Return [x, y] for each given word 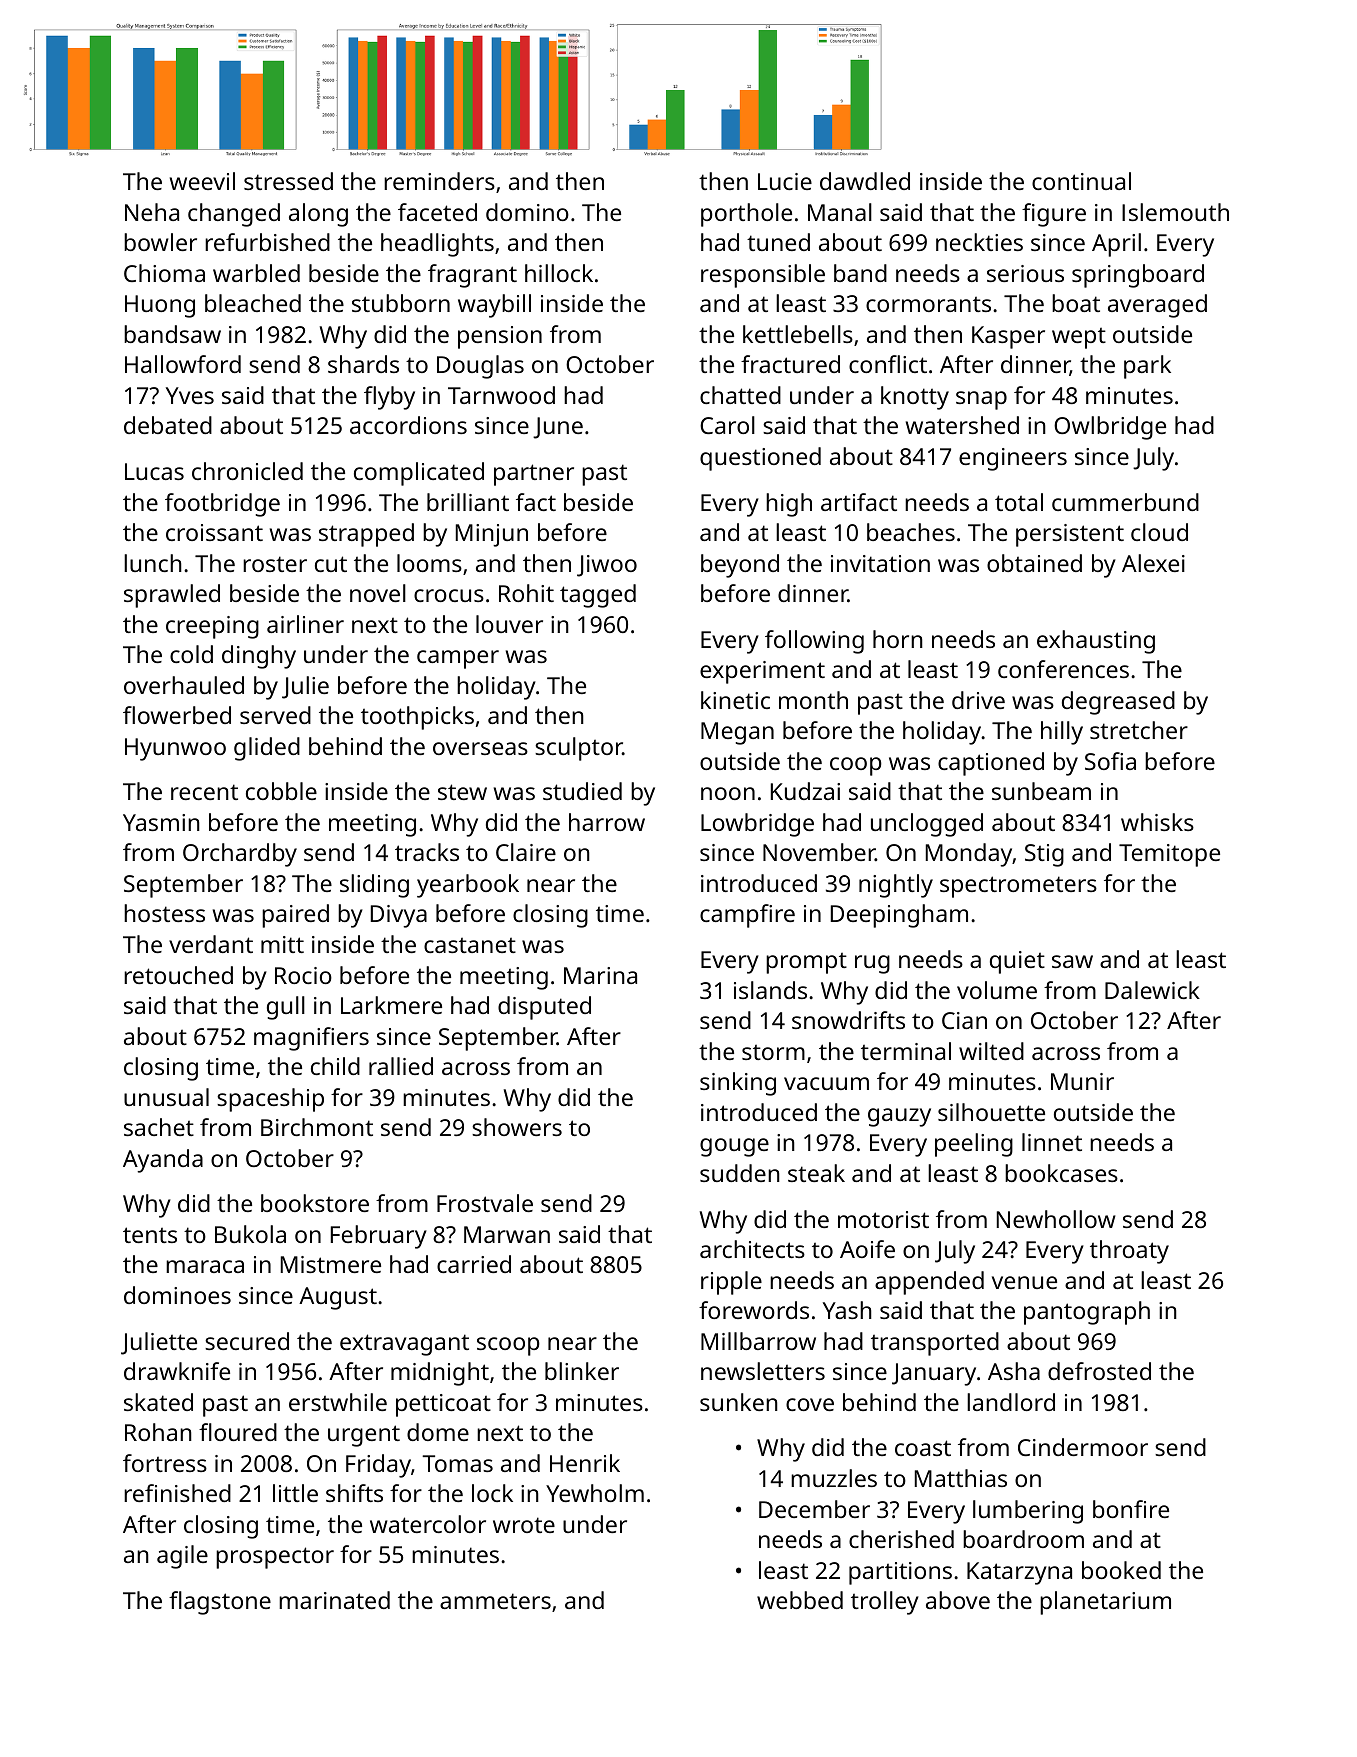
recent [204, 792]
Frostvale [485, 1203]
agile [182, 1557]
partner [534, 475]
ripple [731, 1283]
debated [168, 425]
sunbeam [1041, 791]
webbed [800, 1600]
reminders [439, 181]
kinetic [735, 700]
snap [981, 400]
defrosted [1099, 1371]
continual [1081, 181]
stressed [288, 181]
